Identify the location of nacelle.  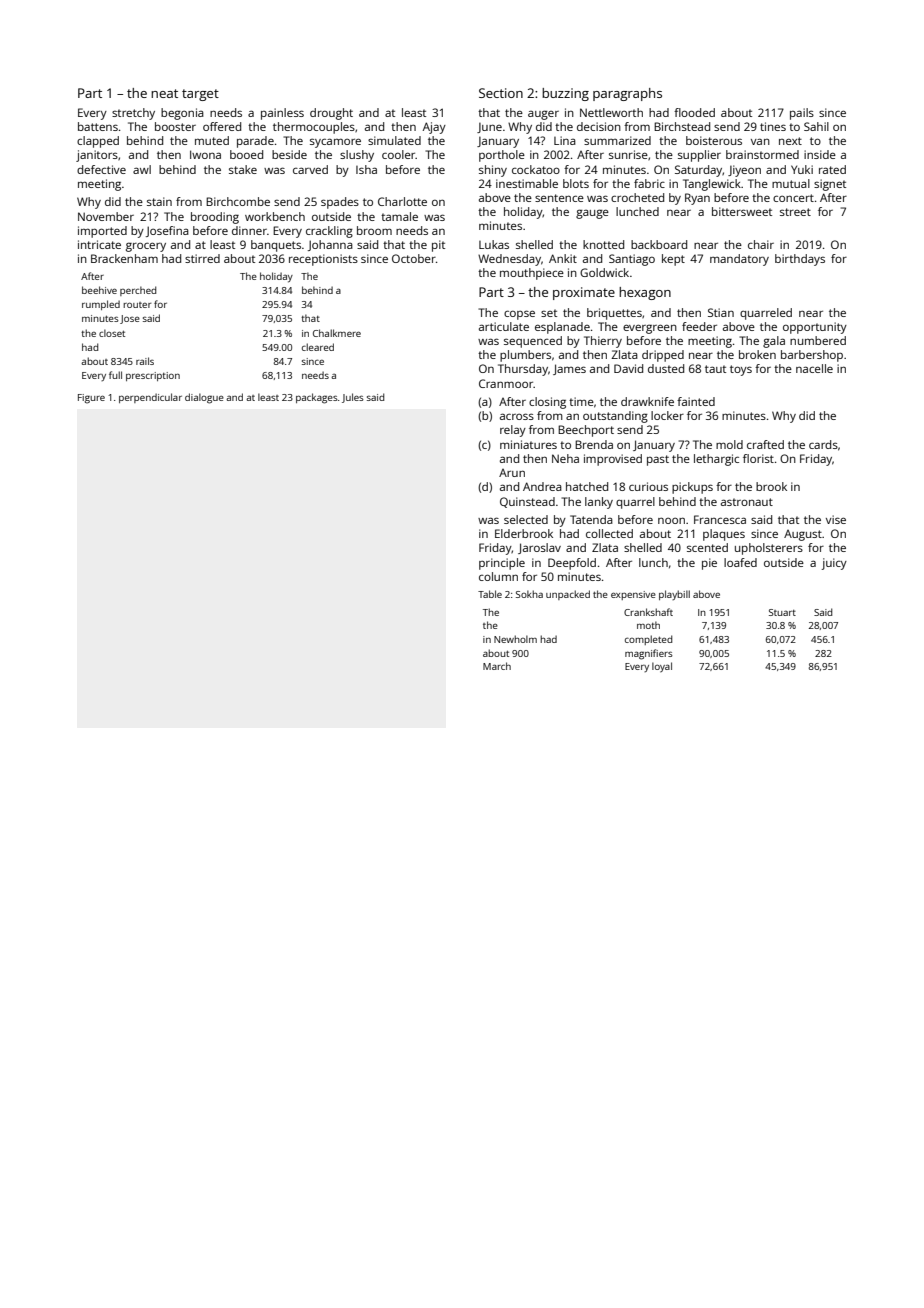
(814, 368).
